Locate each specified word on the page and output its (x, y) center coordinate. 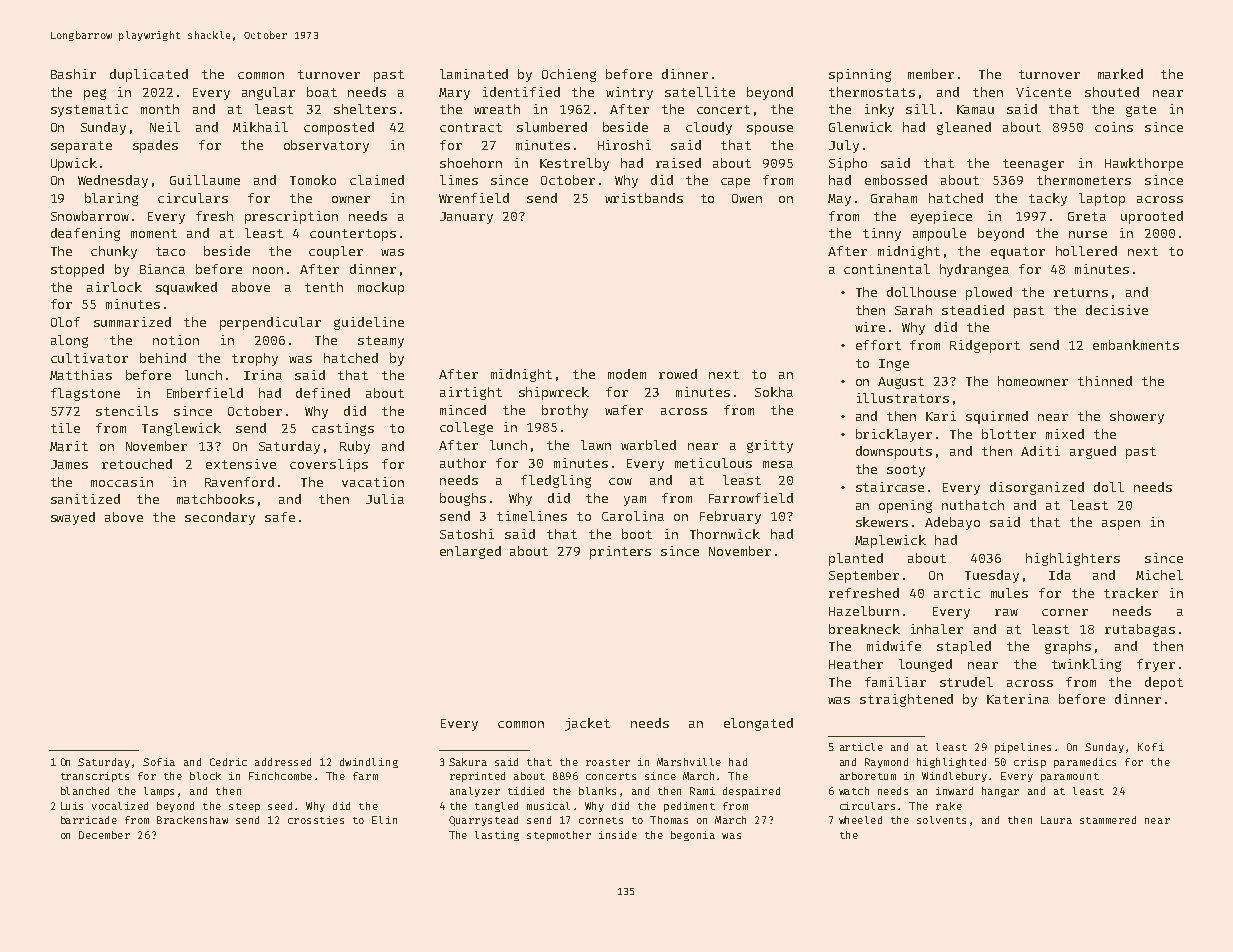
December (104, 835)
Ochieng (569, 75)
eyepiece (941, 217)
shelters (365, 109)
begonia (693, 836)
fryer (1156, 665)
